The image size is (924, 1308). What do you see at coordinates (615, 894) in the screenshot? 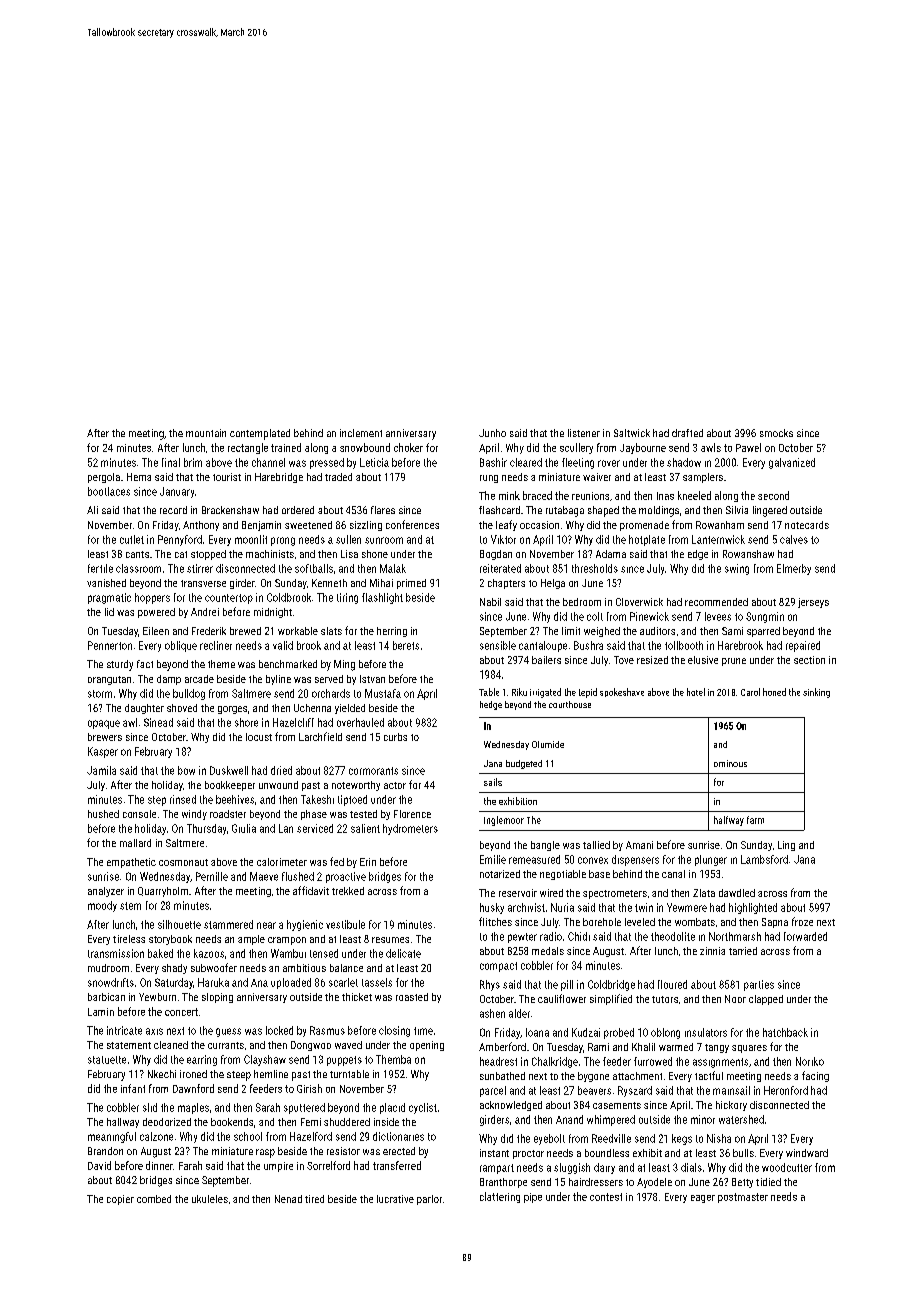
I see `spectrometers` at bounding box center [615, 894].
